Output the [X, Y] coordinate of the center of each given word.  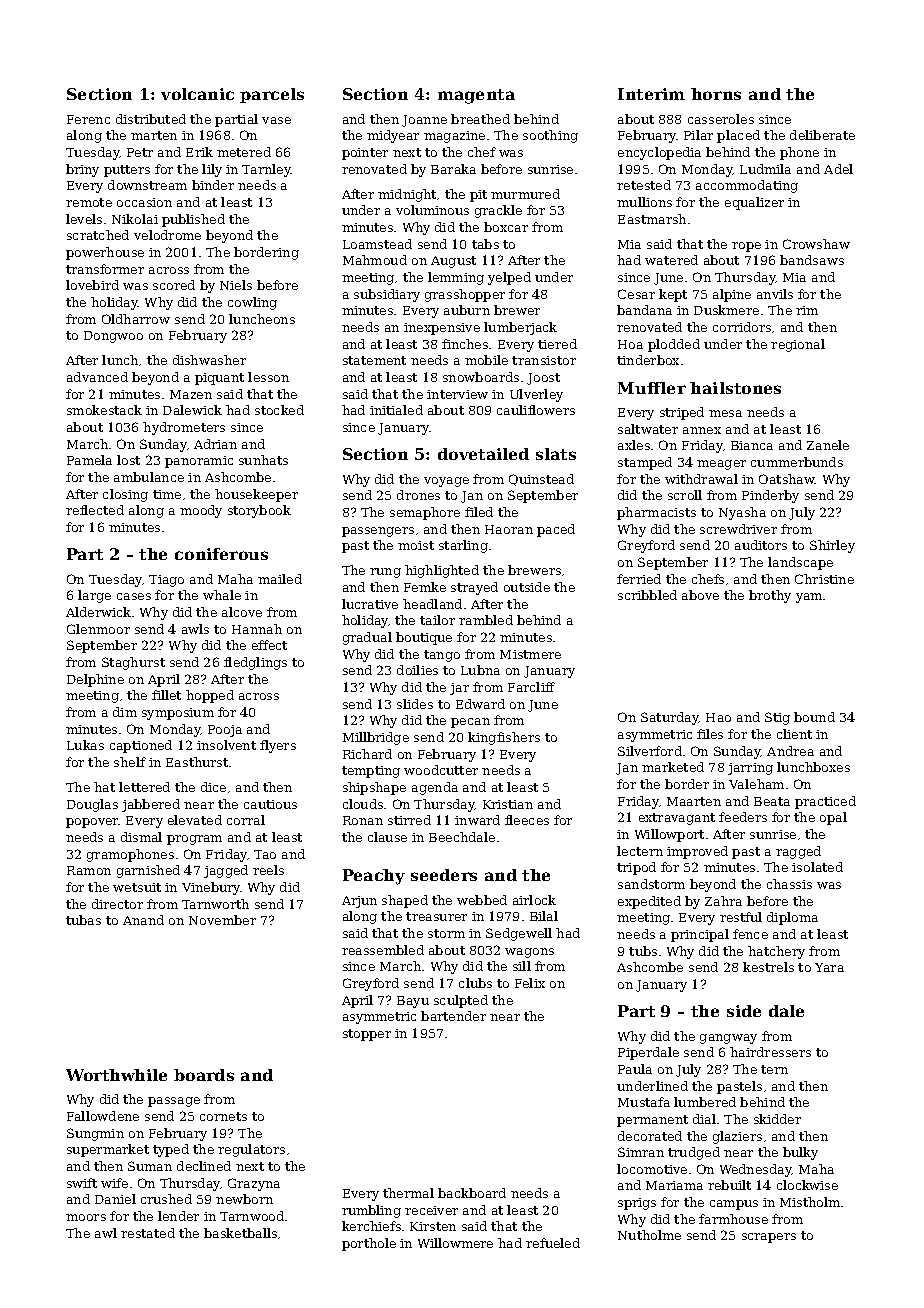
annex [702, 430]
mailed [280, 579]
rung [385, 573]
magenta [476, 96]
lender [178, 1216]
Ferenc [88, 119]
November [222, 920]
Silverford [650, 751]
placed [738, 136]
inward [477, 820]
